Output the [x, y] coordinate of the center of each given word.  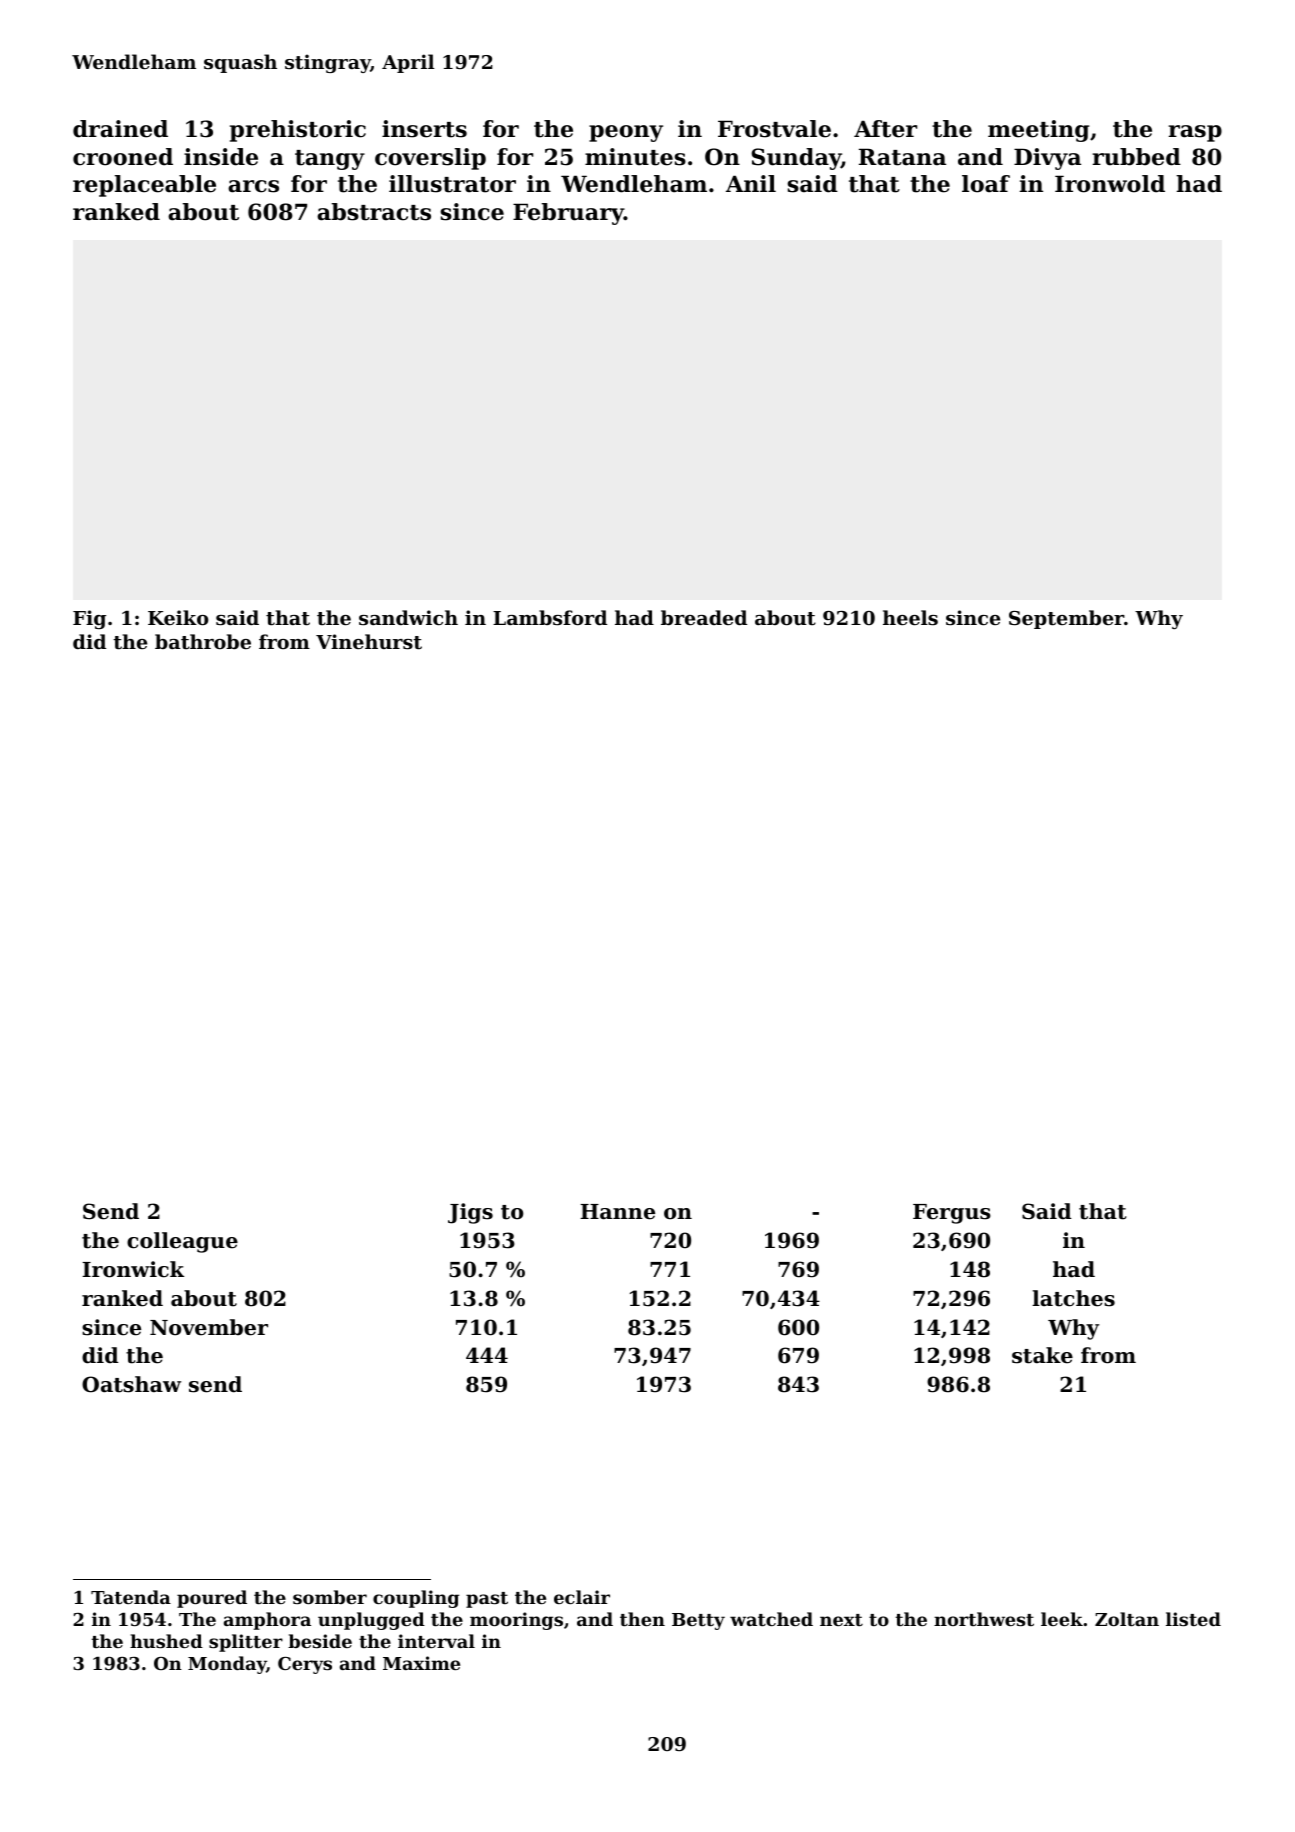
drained [120, 129]
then [642, 1619]
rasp [1195, 133]
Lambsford [550, 618]
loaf [986, 184]
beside [320, 1641]
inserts [424, 129]
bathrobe [203, 642]
